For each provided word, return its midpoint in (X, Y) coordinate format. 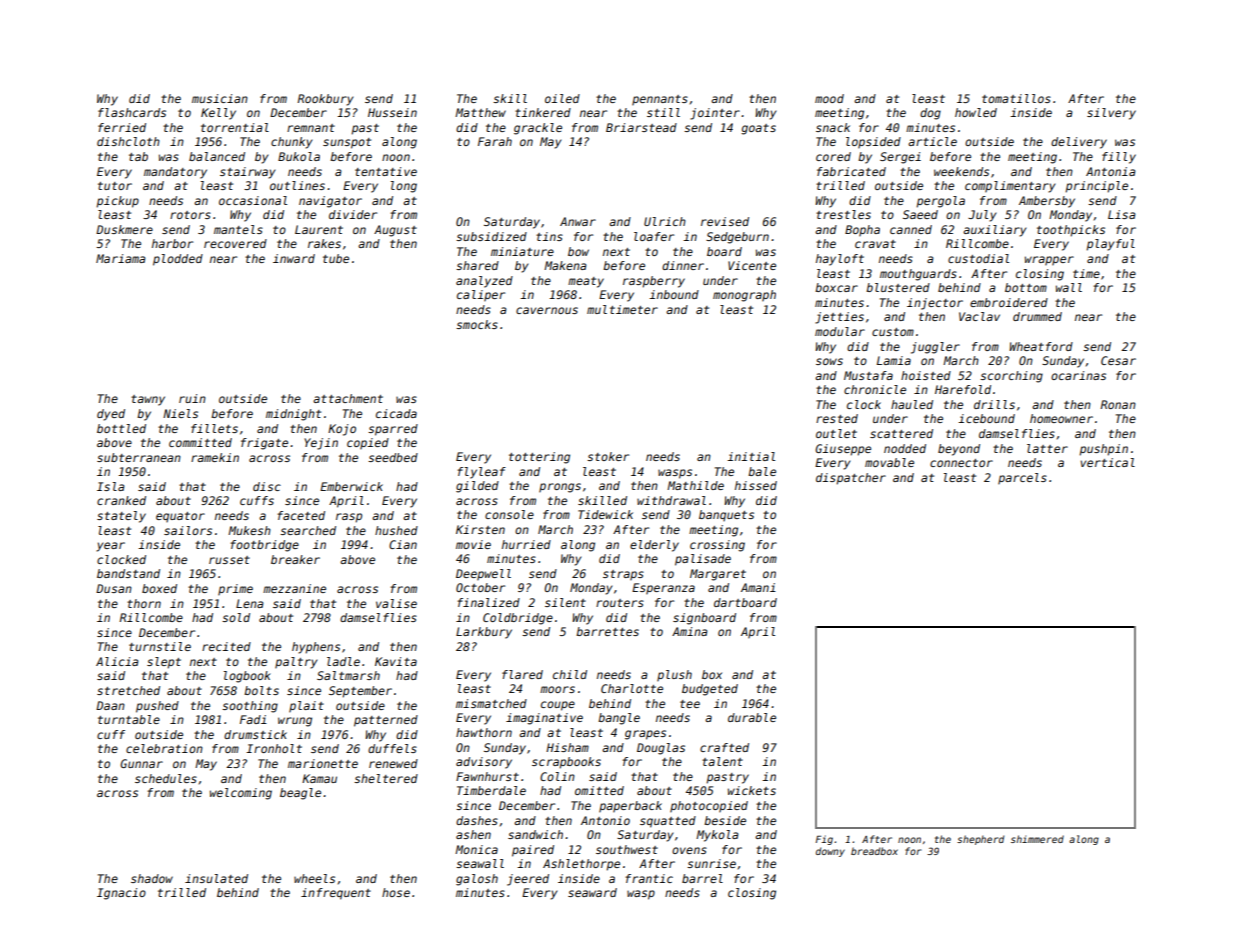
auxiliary (994, 231)
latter (1047, 448)
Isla (111, 486)
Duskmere (124, 229)
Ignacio (121, 894)
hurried (526, 544)
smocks (477, 324)
